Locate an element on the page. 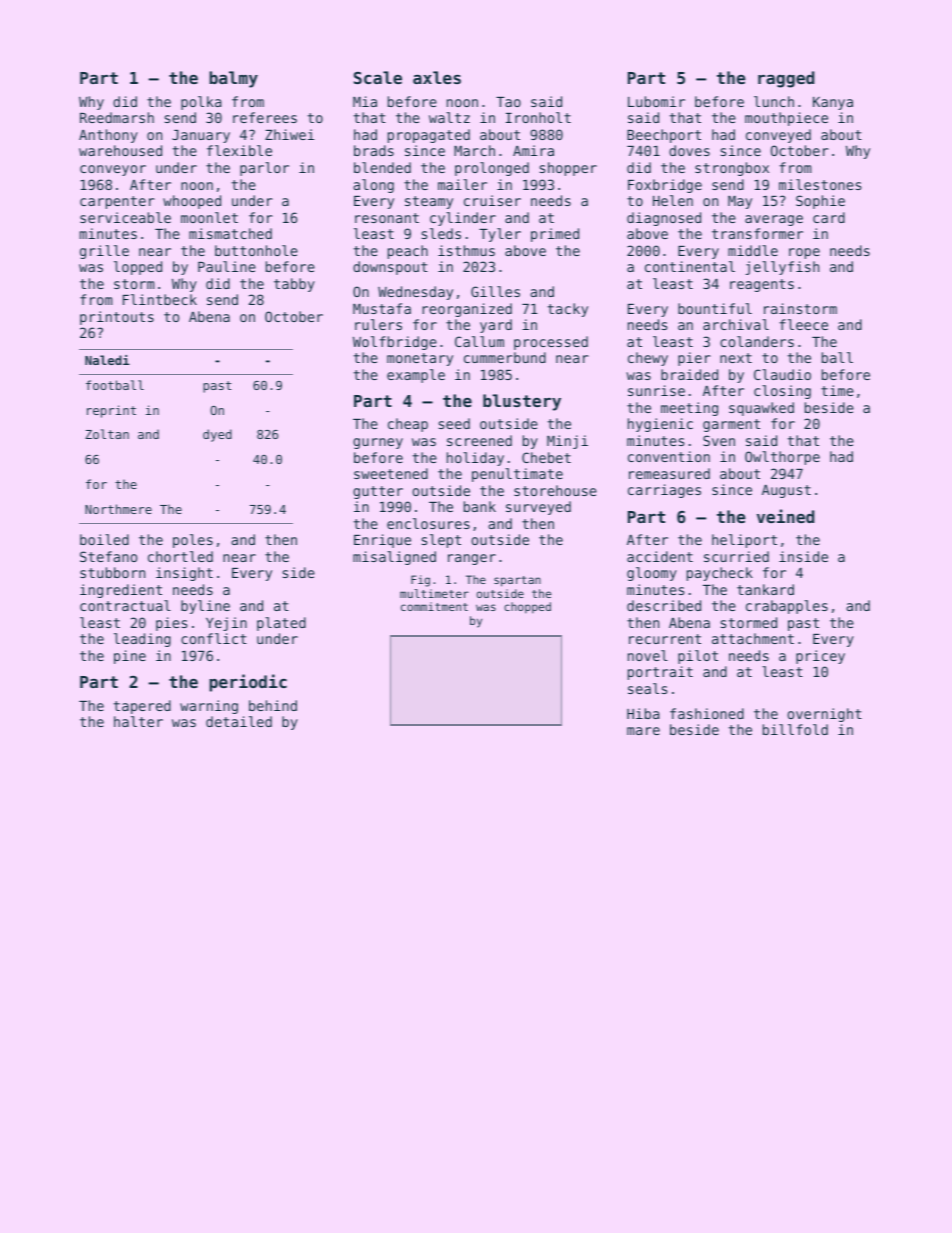 This document has height=1233, width=952. conveyor is located at coordinates (113, 170).
